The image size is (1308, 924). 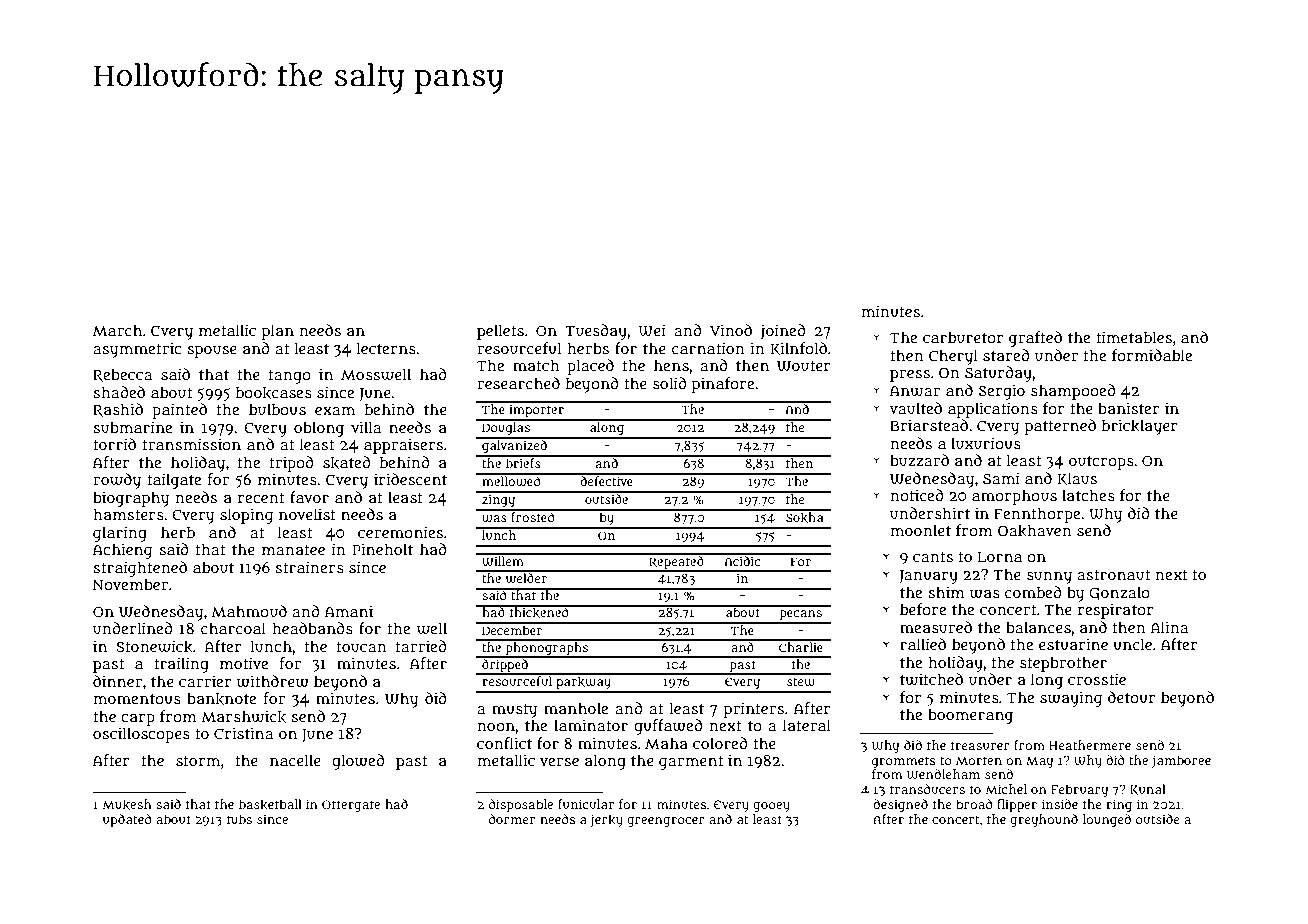 What do you see at coordinates (1063, 664) in the screenshot?
I see `stepbrother` at bounding box center [1063, 664].
